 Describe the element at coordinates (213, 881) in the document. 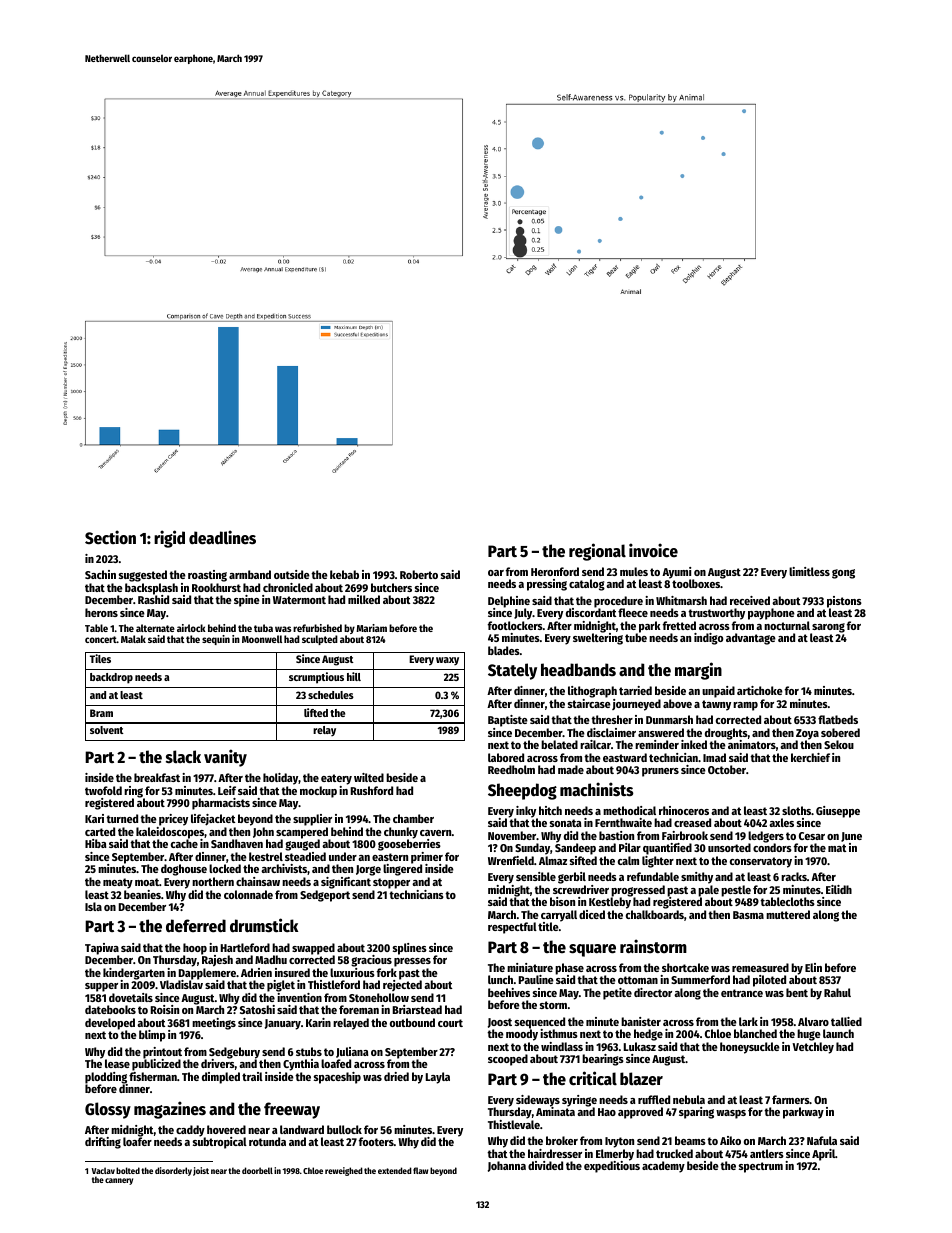

I see `northern` at that location.
